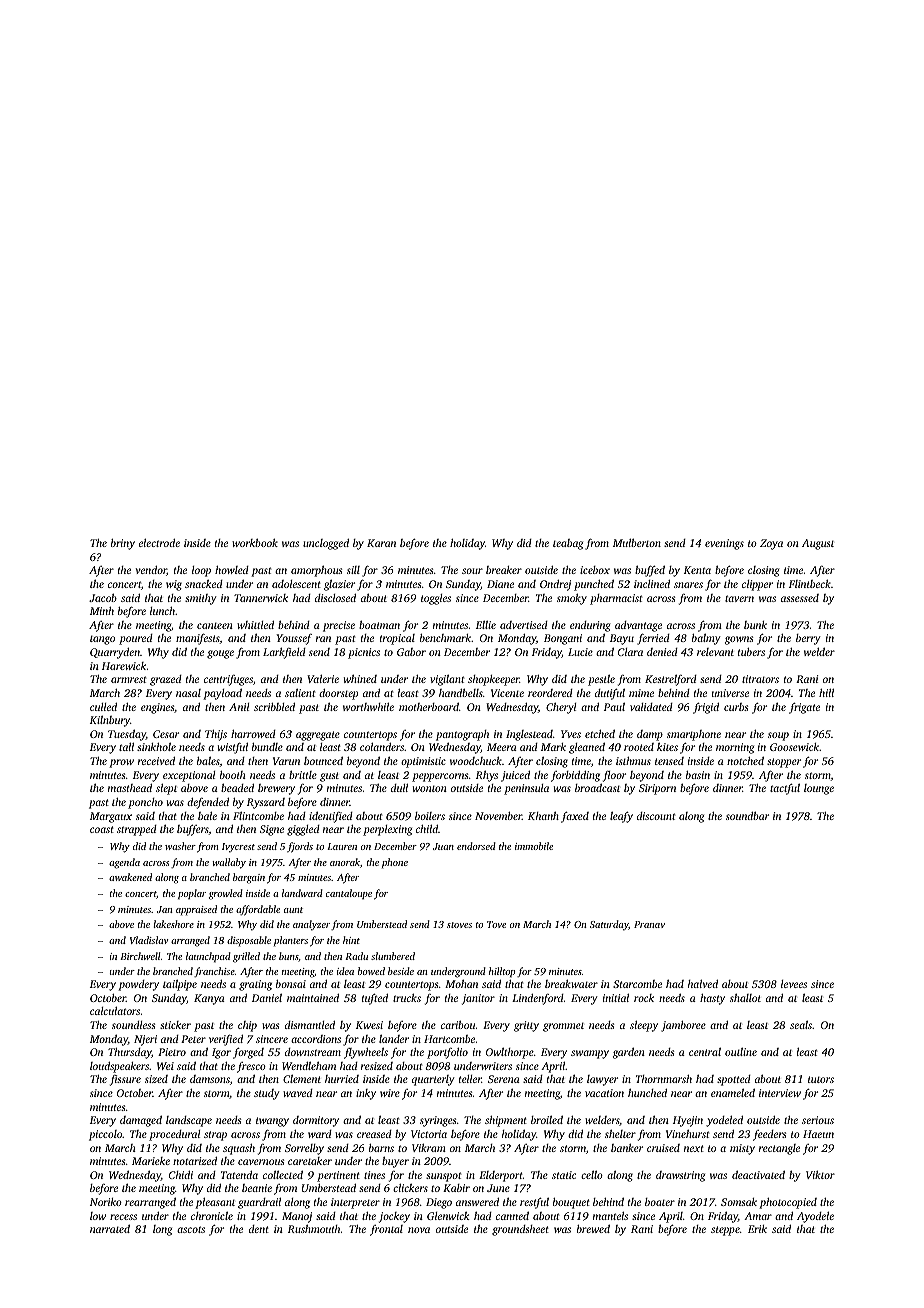 The width and height of the screenshot is (924, 1308). I want to click on wallaby, so click(229, 863).
